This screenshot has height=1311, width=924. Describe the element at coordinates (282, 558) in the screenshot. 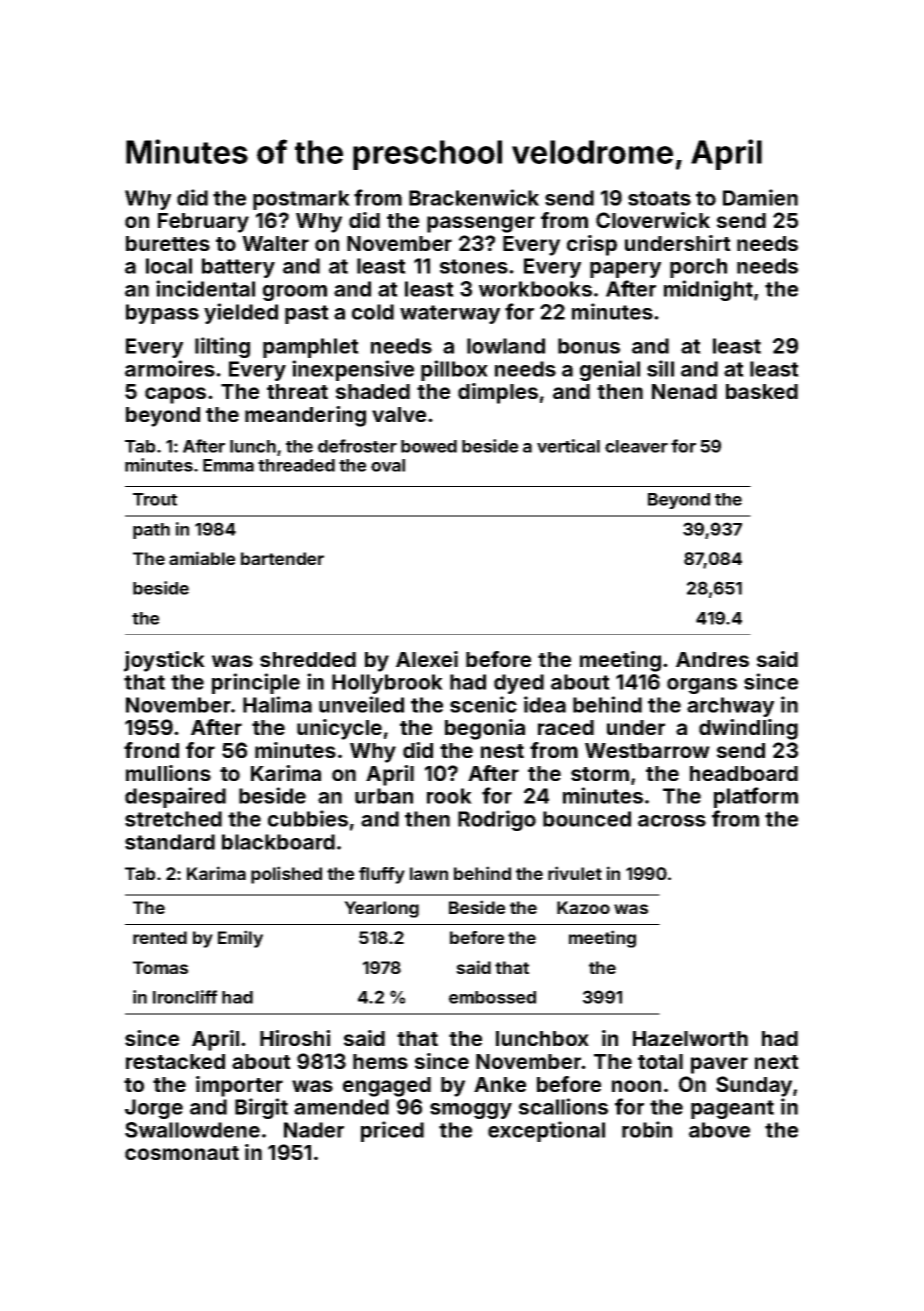

I see `bartender` at that location.
